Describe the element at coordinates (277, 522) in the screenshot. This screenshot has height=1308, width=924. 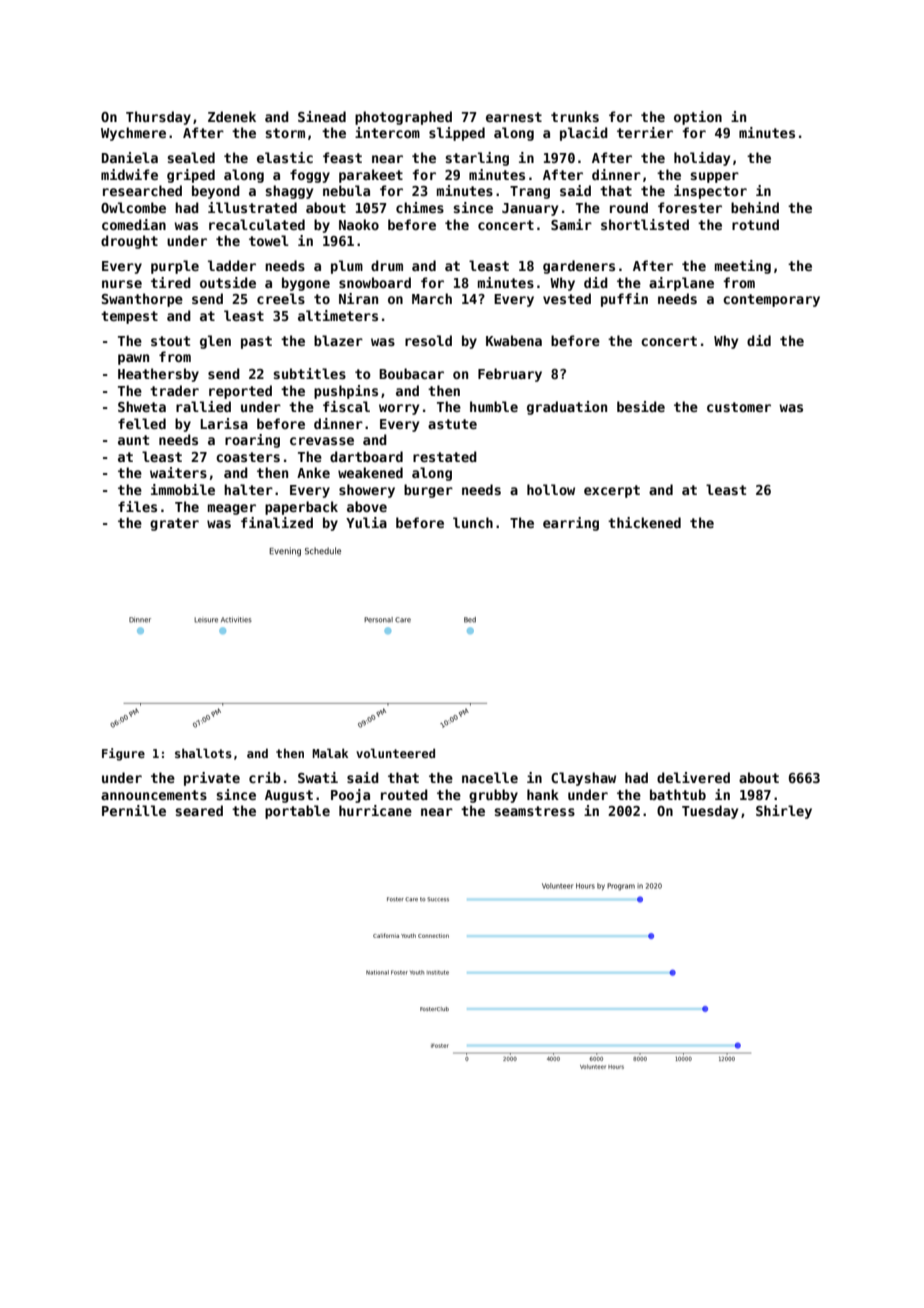
I see `finalized` at that location.
